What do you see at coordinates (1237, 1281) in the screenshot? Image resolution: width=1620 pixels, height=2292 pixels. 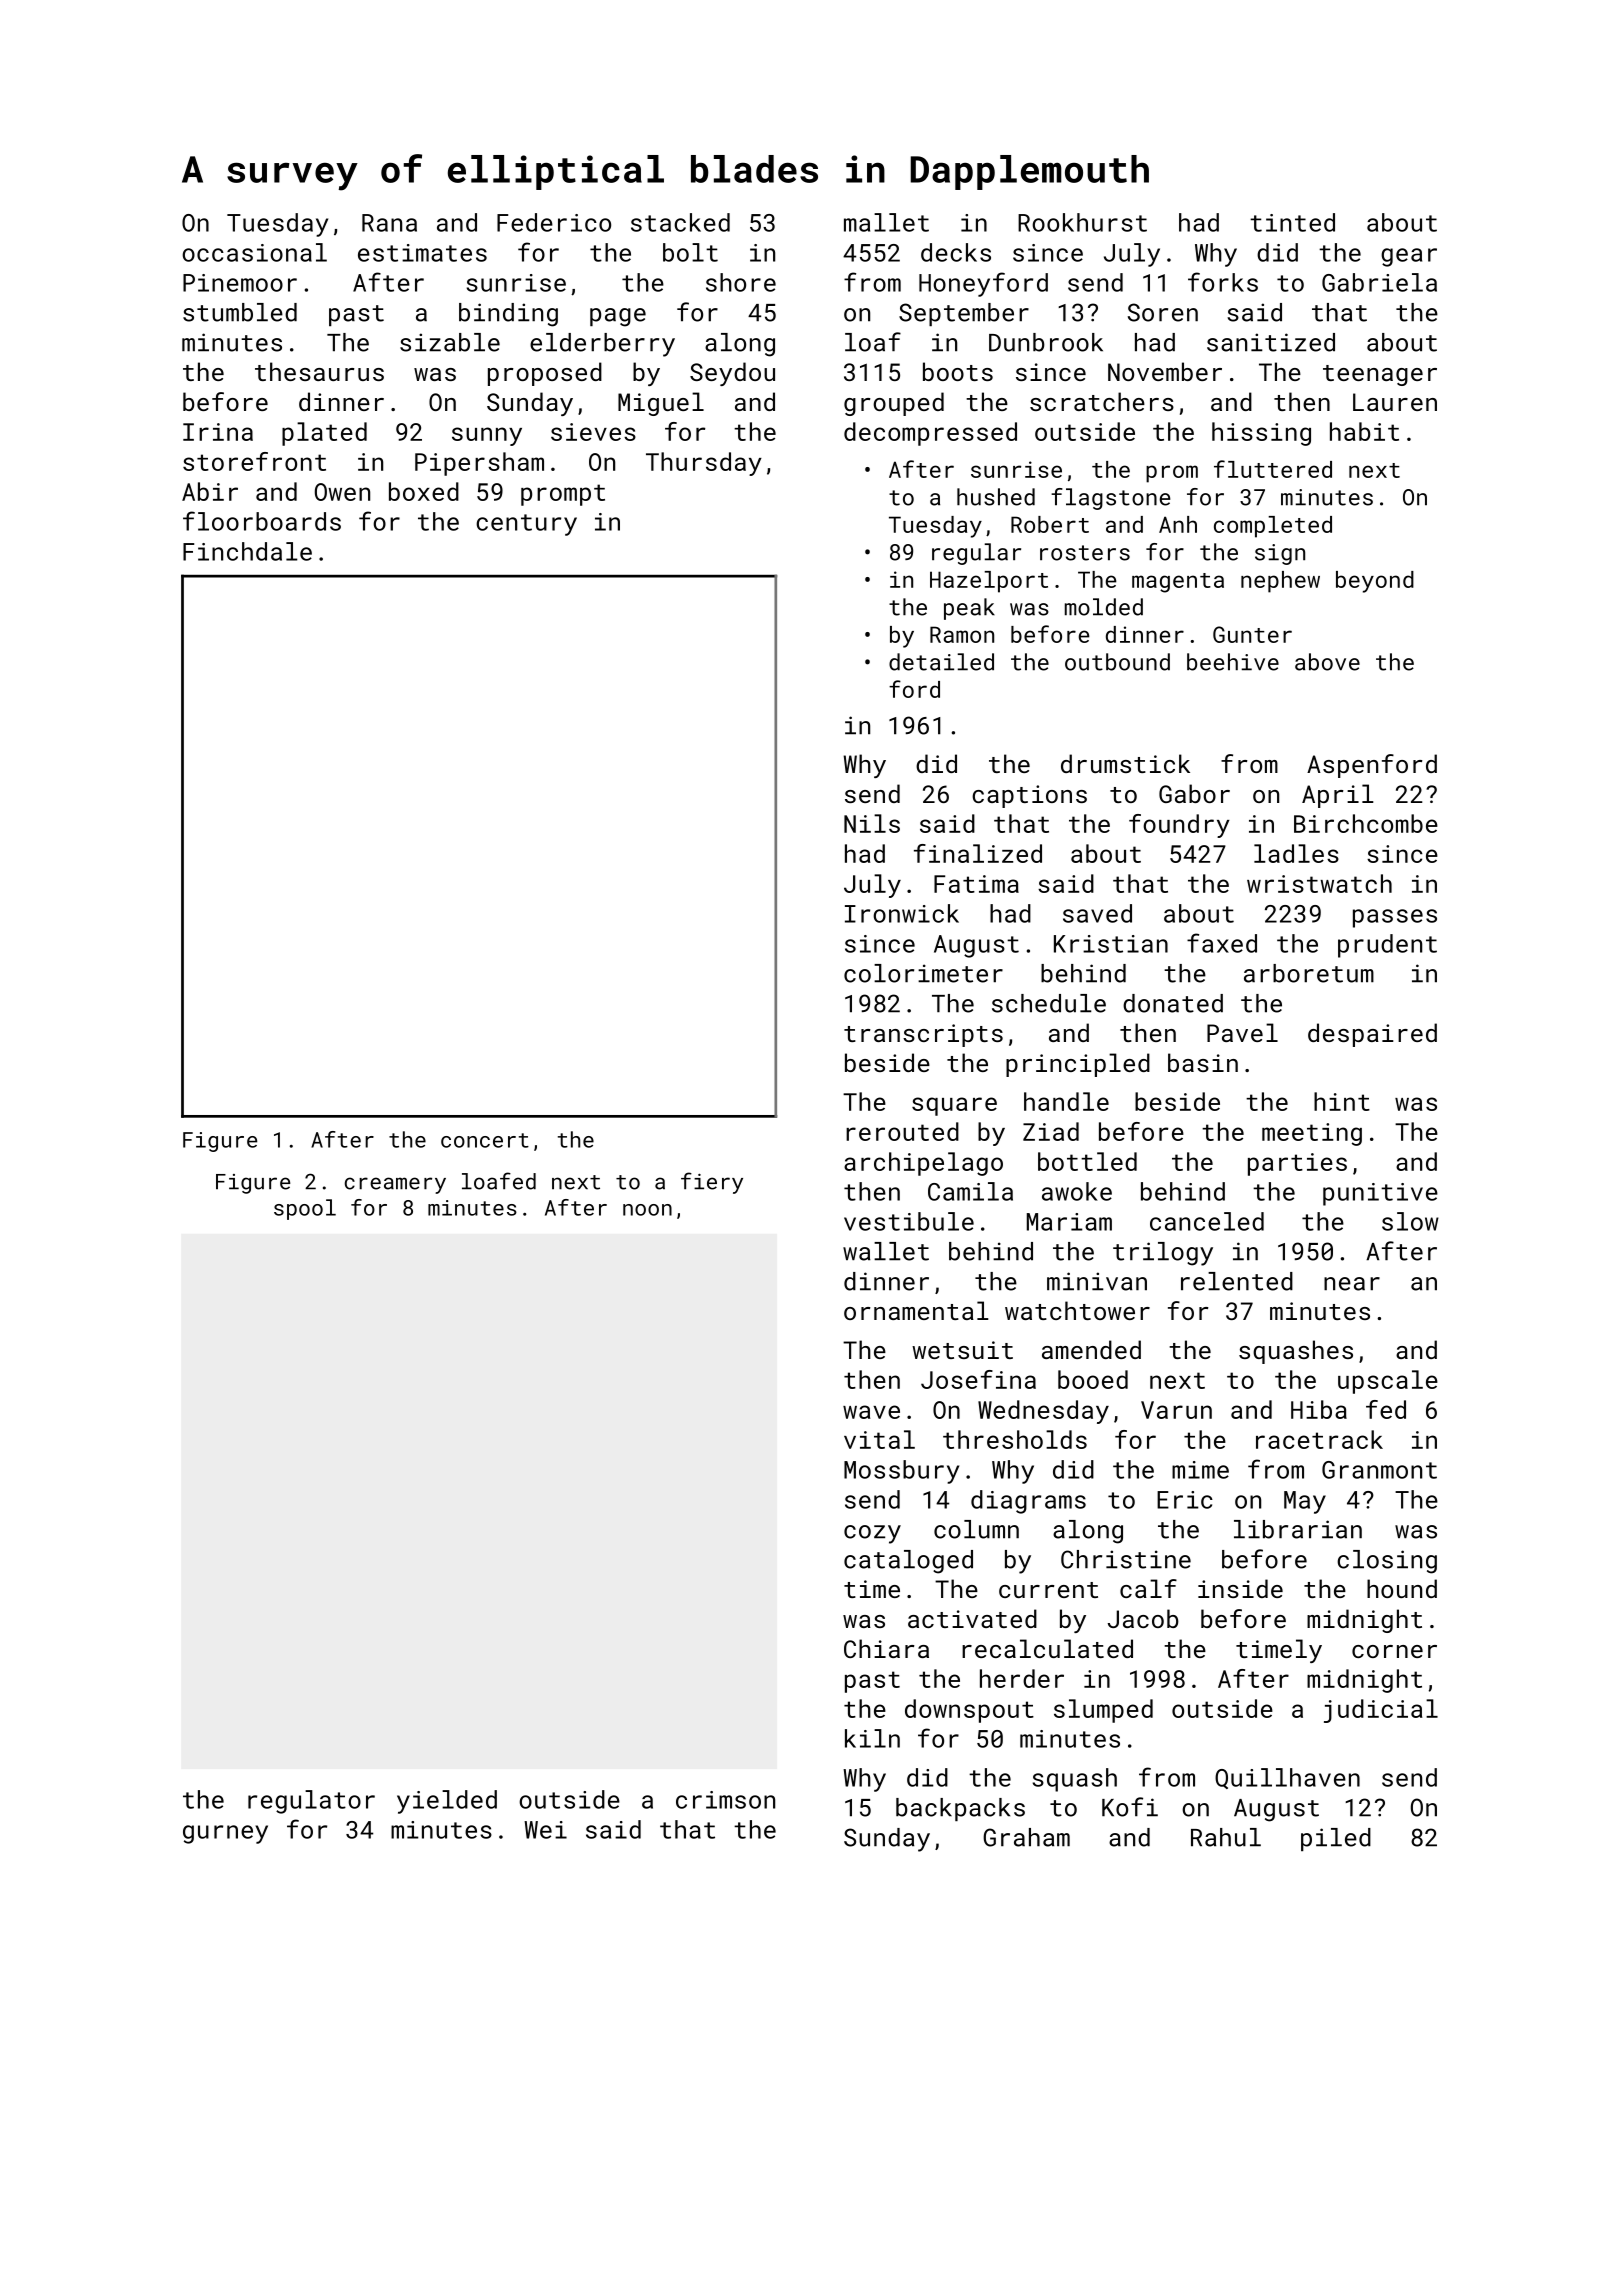 I see `relented` at bounding box center [1237, 1281].
